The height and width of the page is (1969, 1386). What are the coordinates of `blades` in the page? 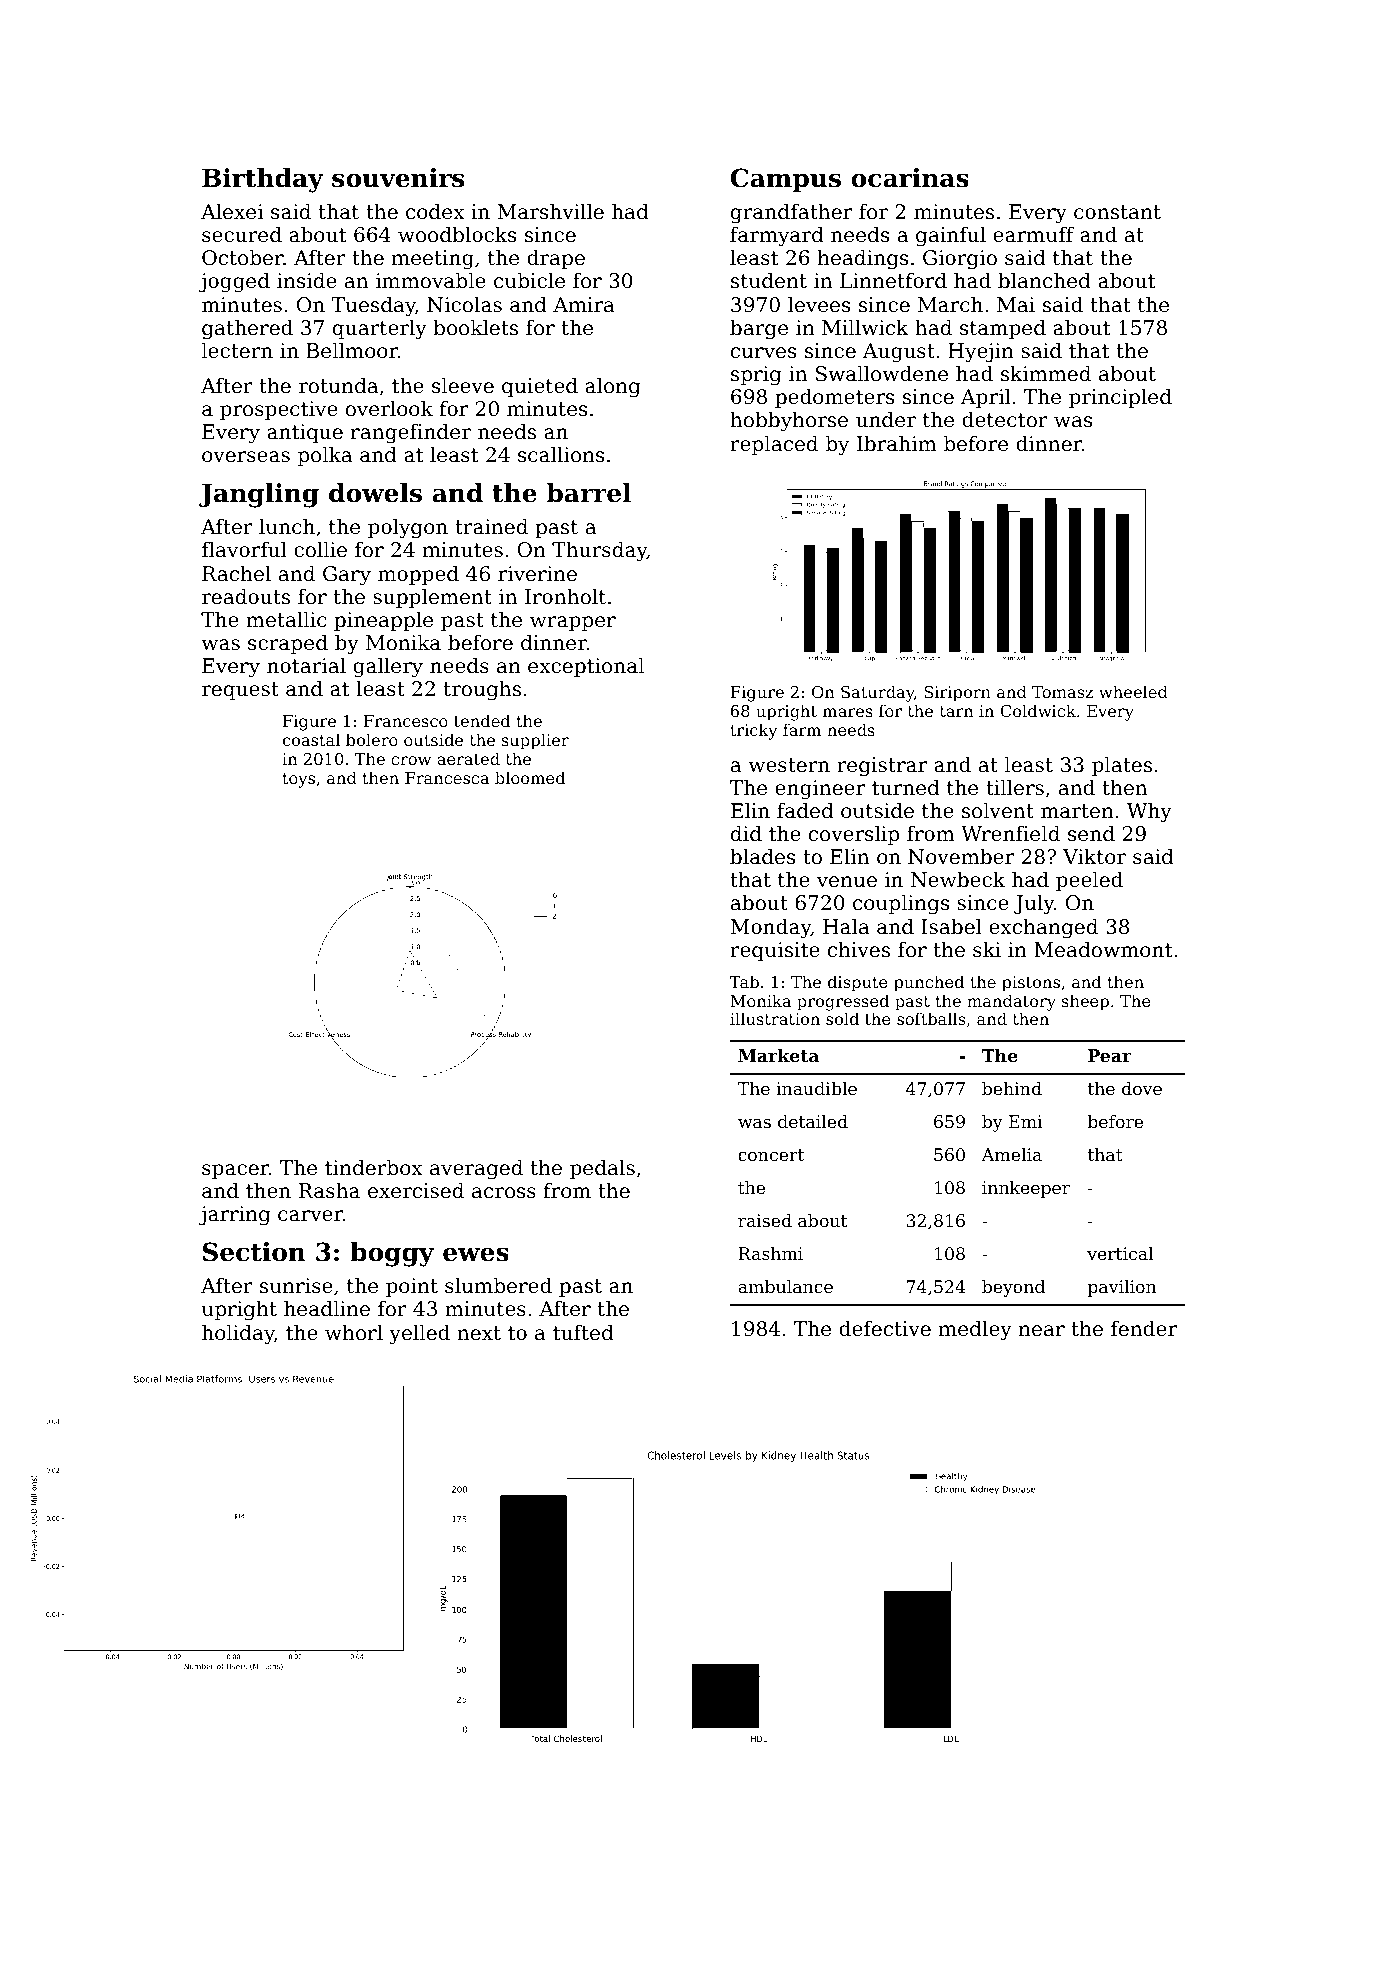 It's located at (762, 856).
